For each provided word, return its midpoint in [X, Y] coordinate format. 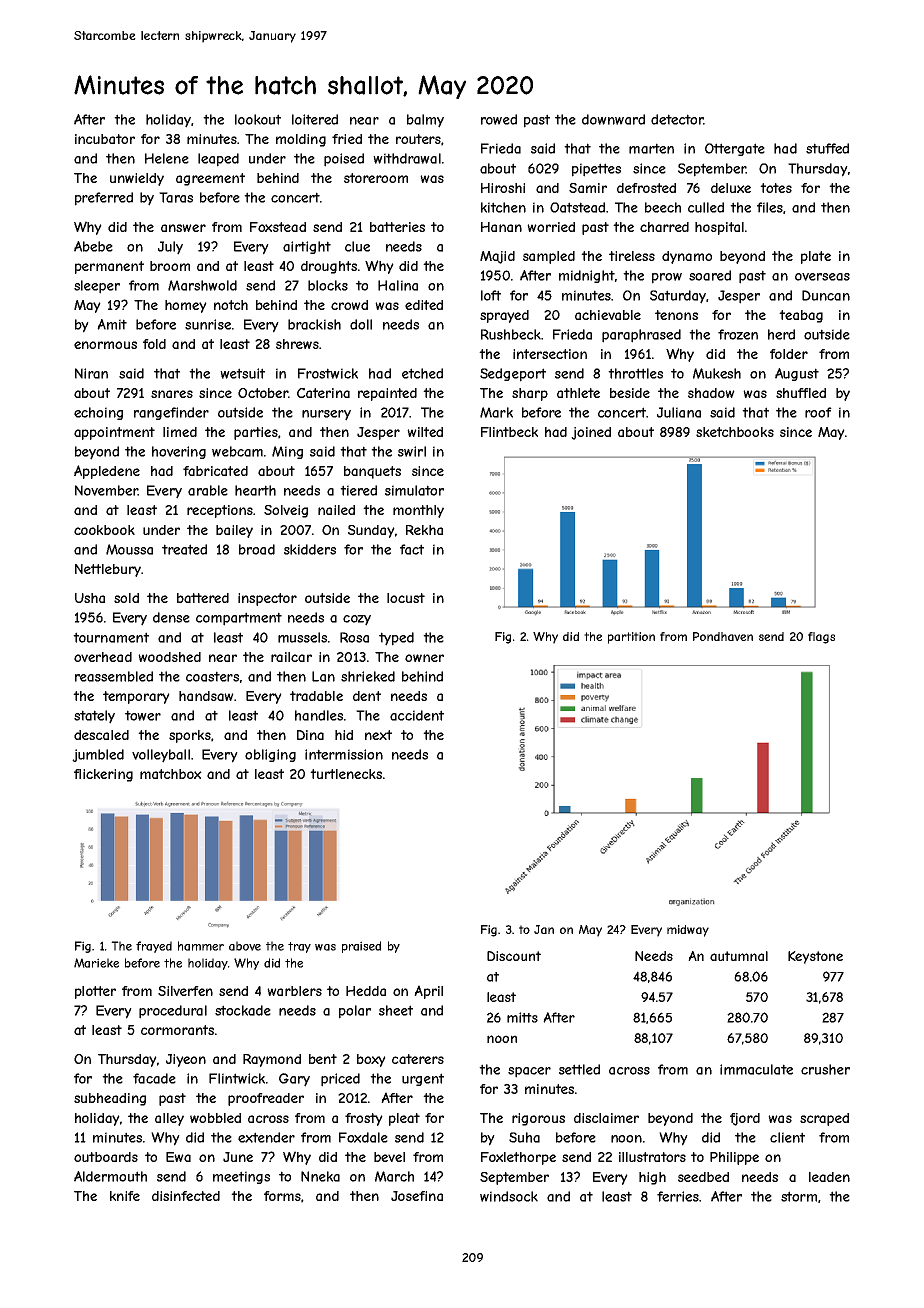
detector [677, 119]
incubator [105, 139]
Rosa [354, 637]
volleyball [161, 756]
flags [821, 638]
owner [424, 658]
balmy [425, 121]
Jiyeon [186, 1060]
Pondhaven [723, 636]
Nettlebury [108, 570]
